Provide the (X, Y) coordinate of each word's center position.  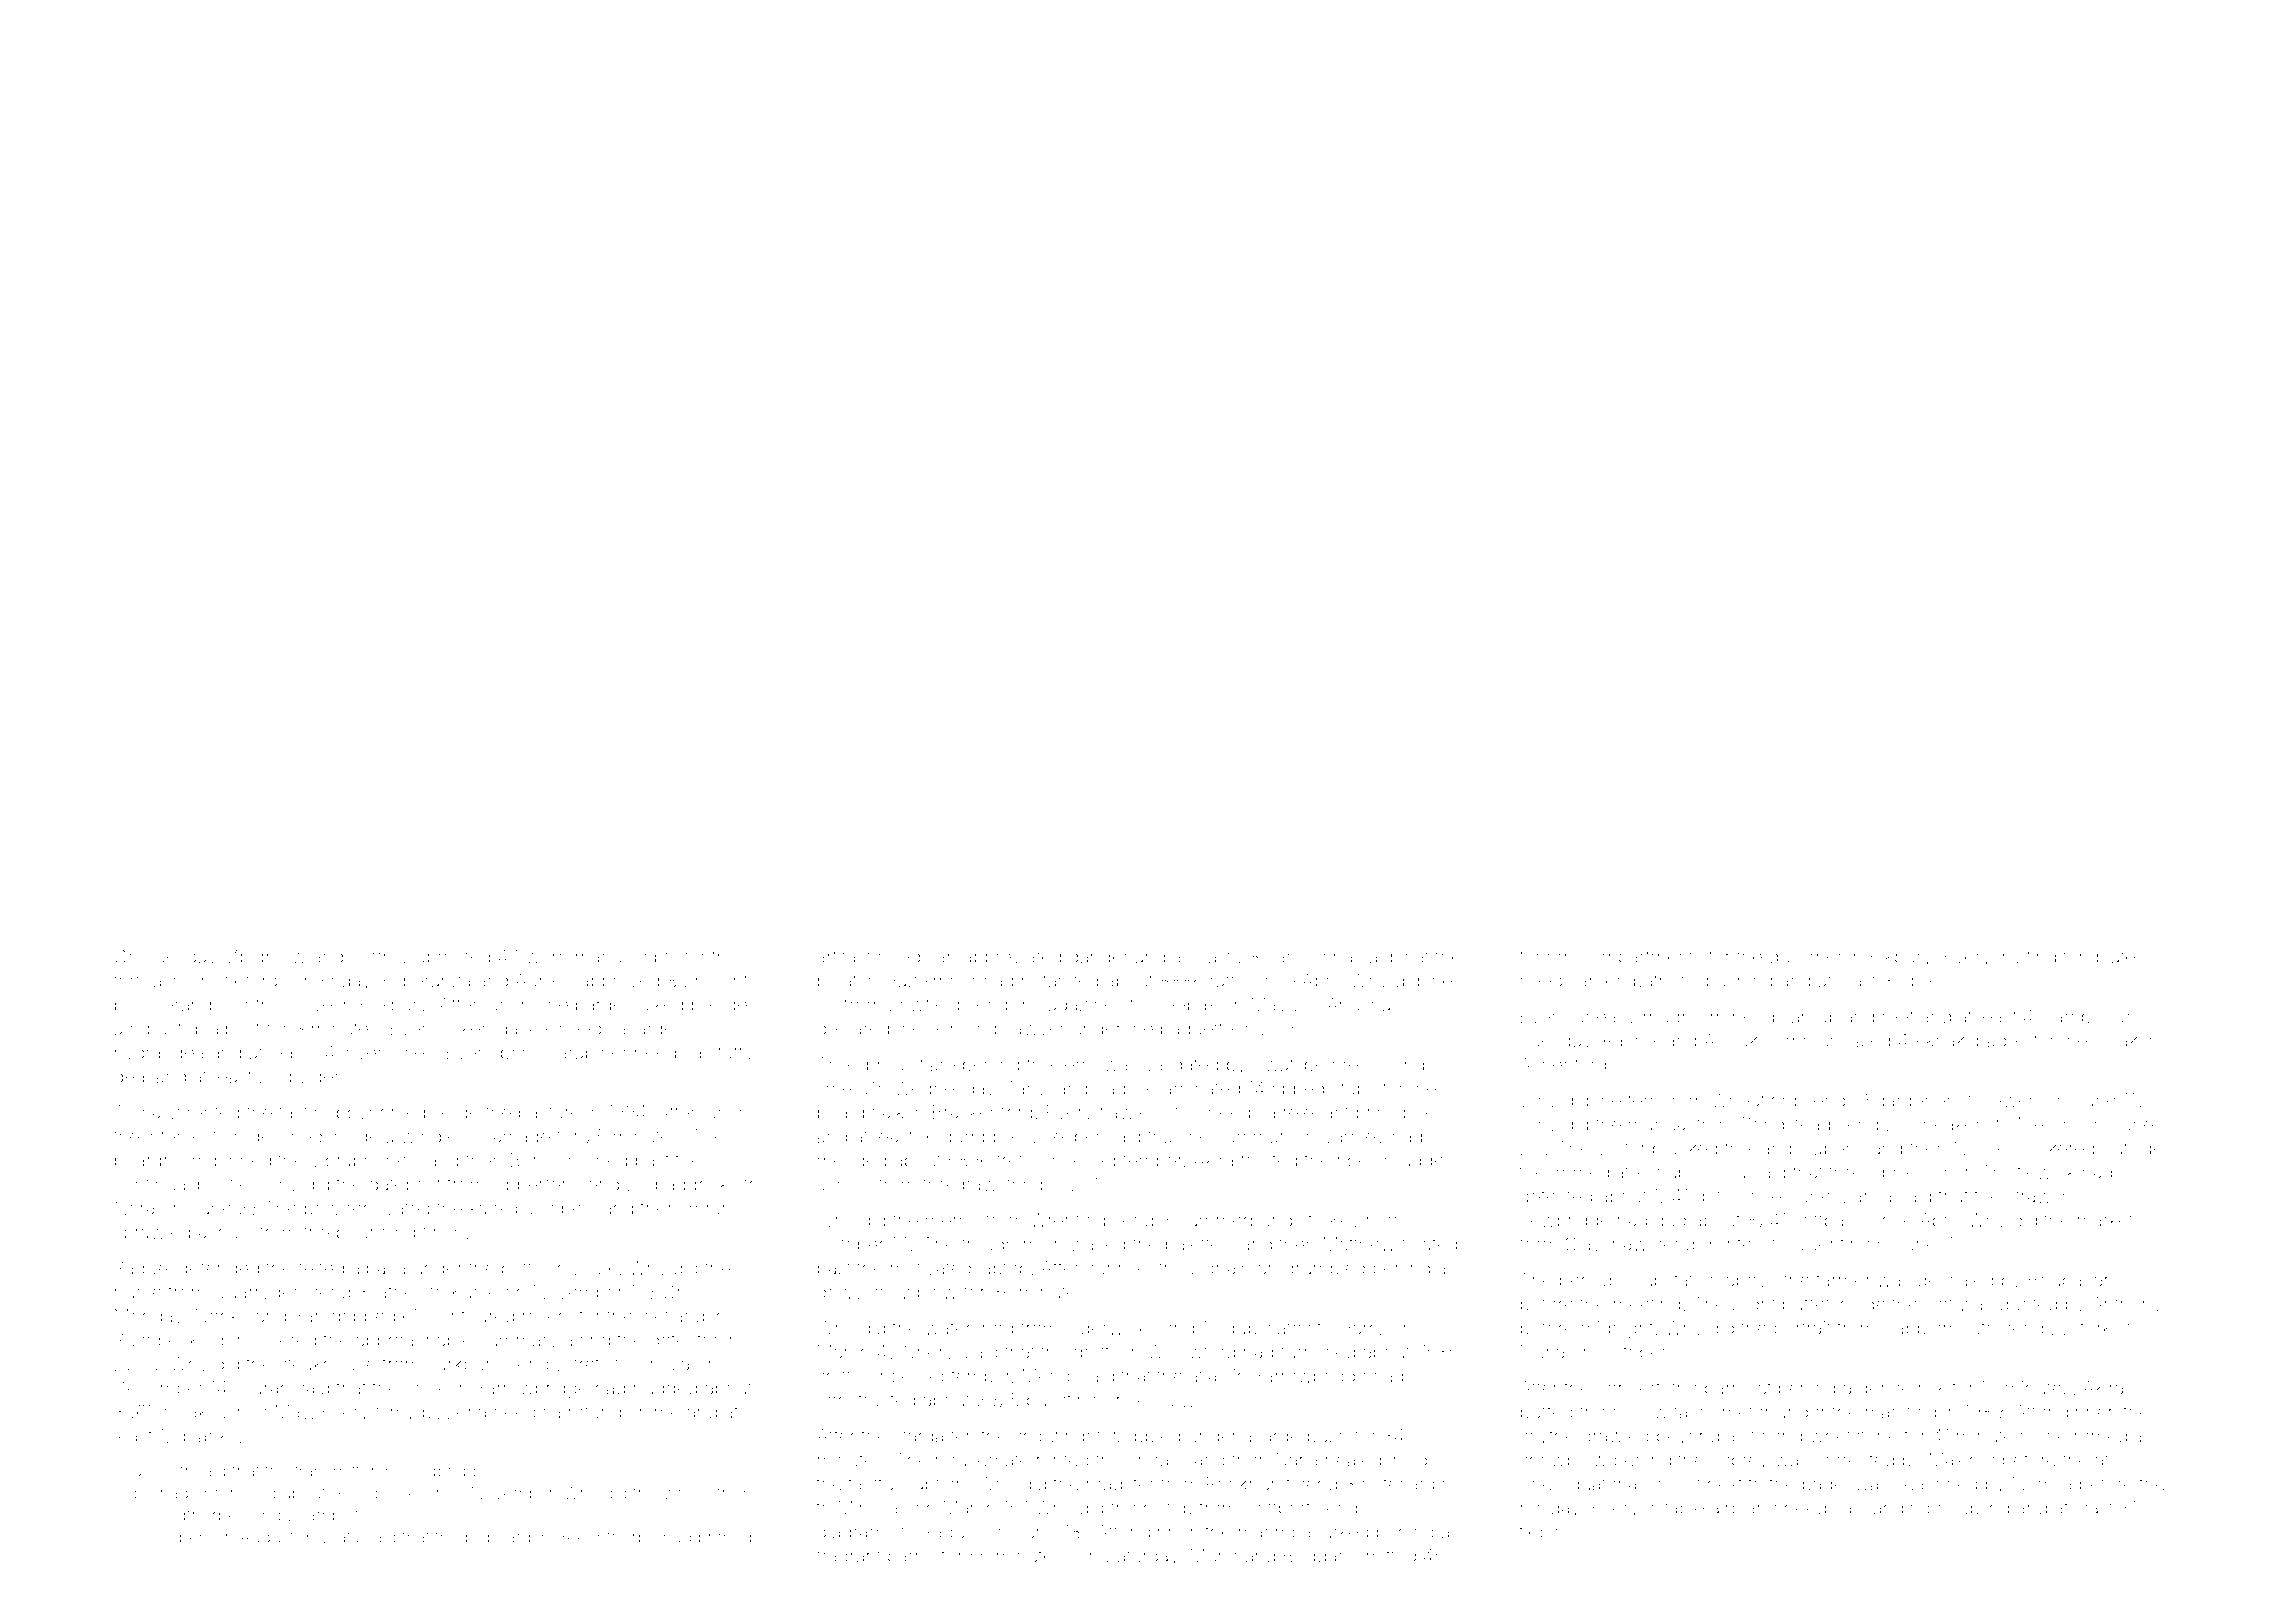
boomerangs (168, 1006)
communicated (1827, 1040)
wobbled (1144, 1436)
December (159, 1387)
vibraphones (363, 1162)
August (267, 1538)
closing (1394, 1066)
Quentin (1826, 1244)
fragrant (848, 1557)
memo (952, 1222)
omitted (1385, 1556)
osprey (1739, 1463)
